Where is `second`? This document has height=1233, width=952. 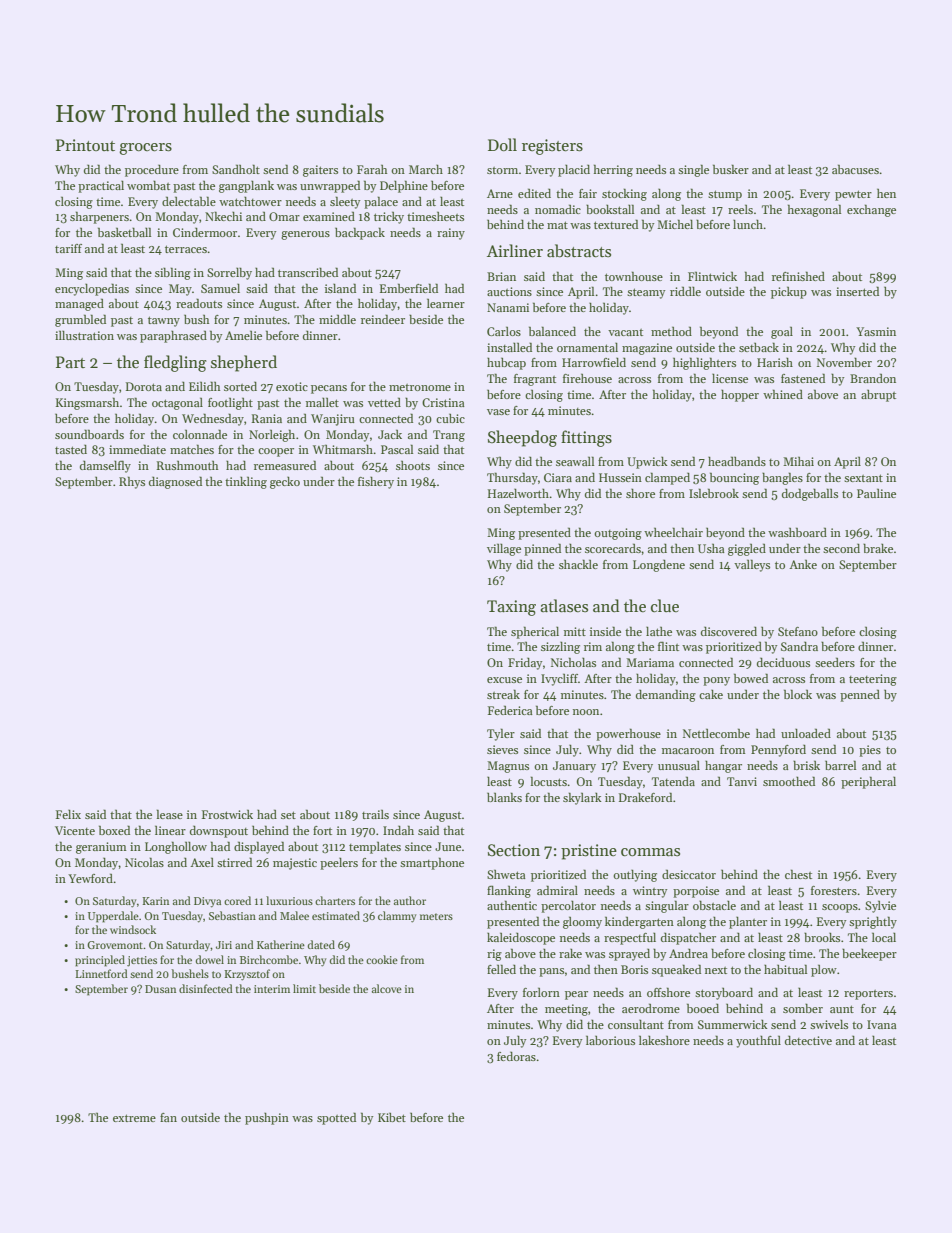
second is located at coordinates (841, 548).
